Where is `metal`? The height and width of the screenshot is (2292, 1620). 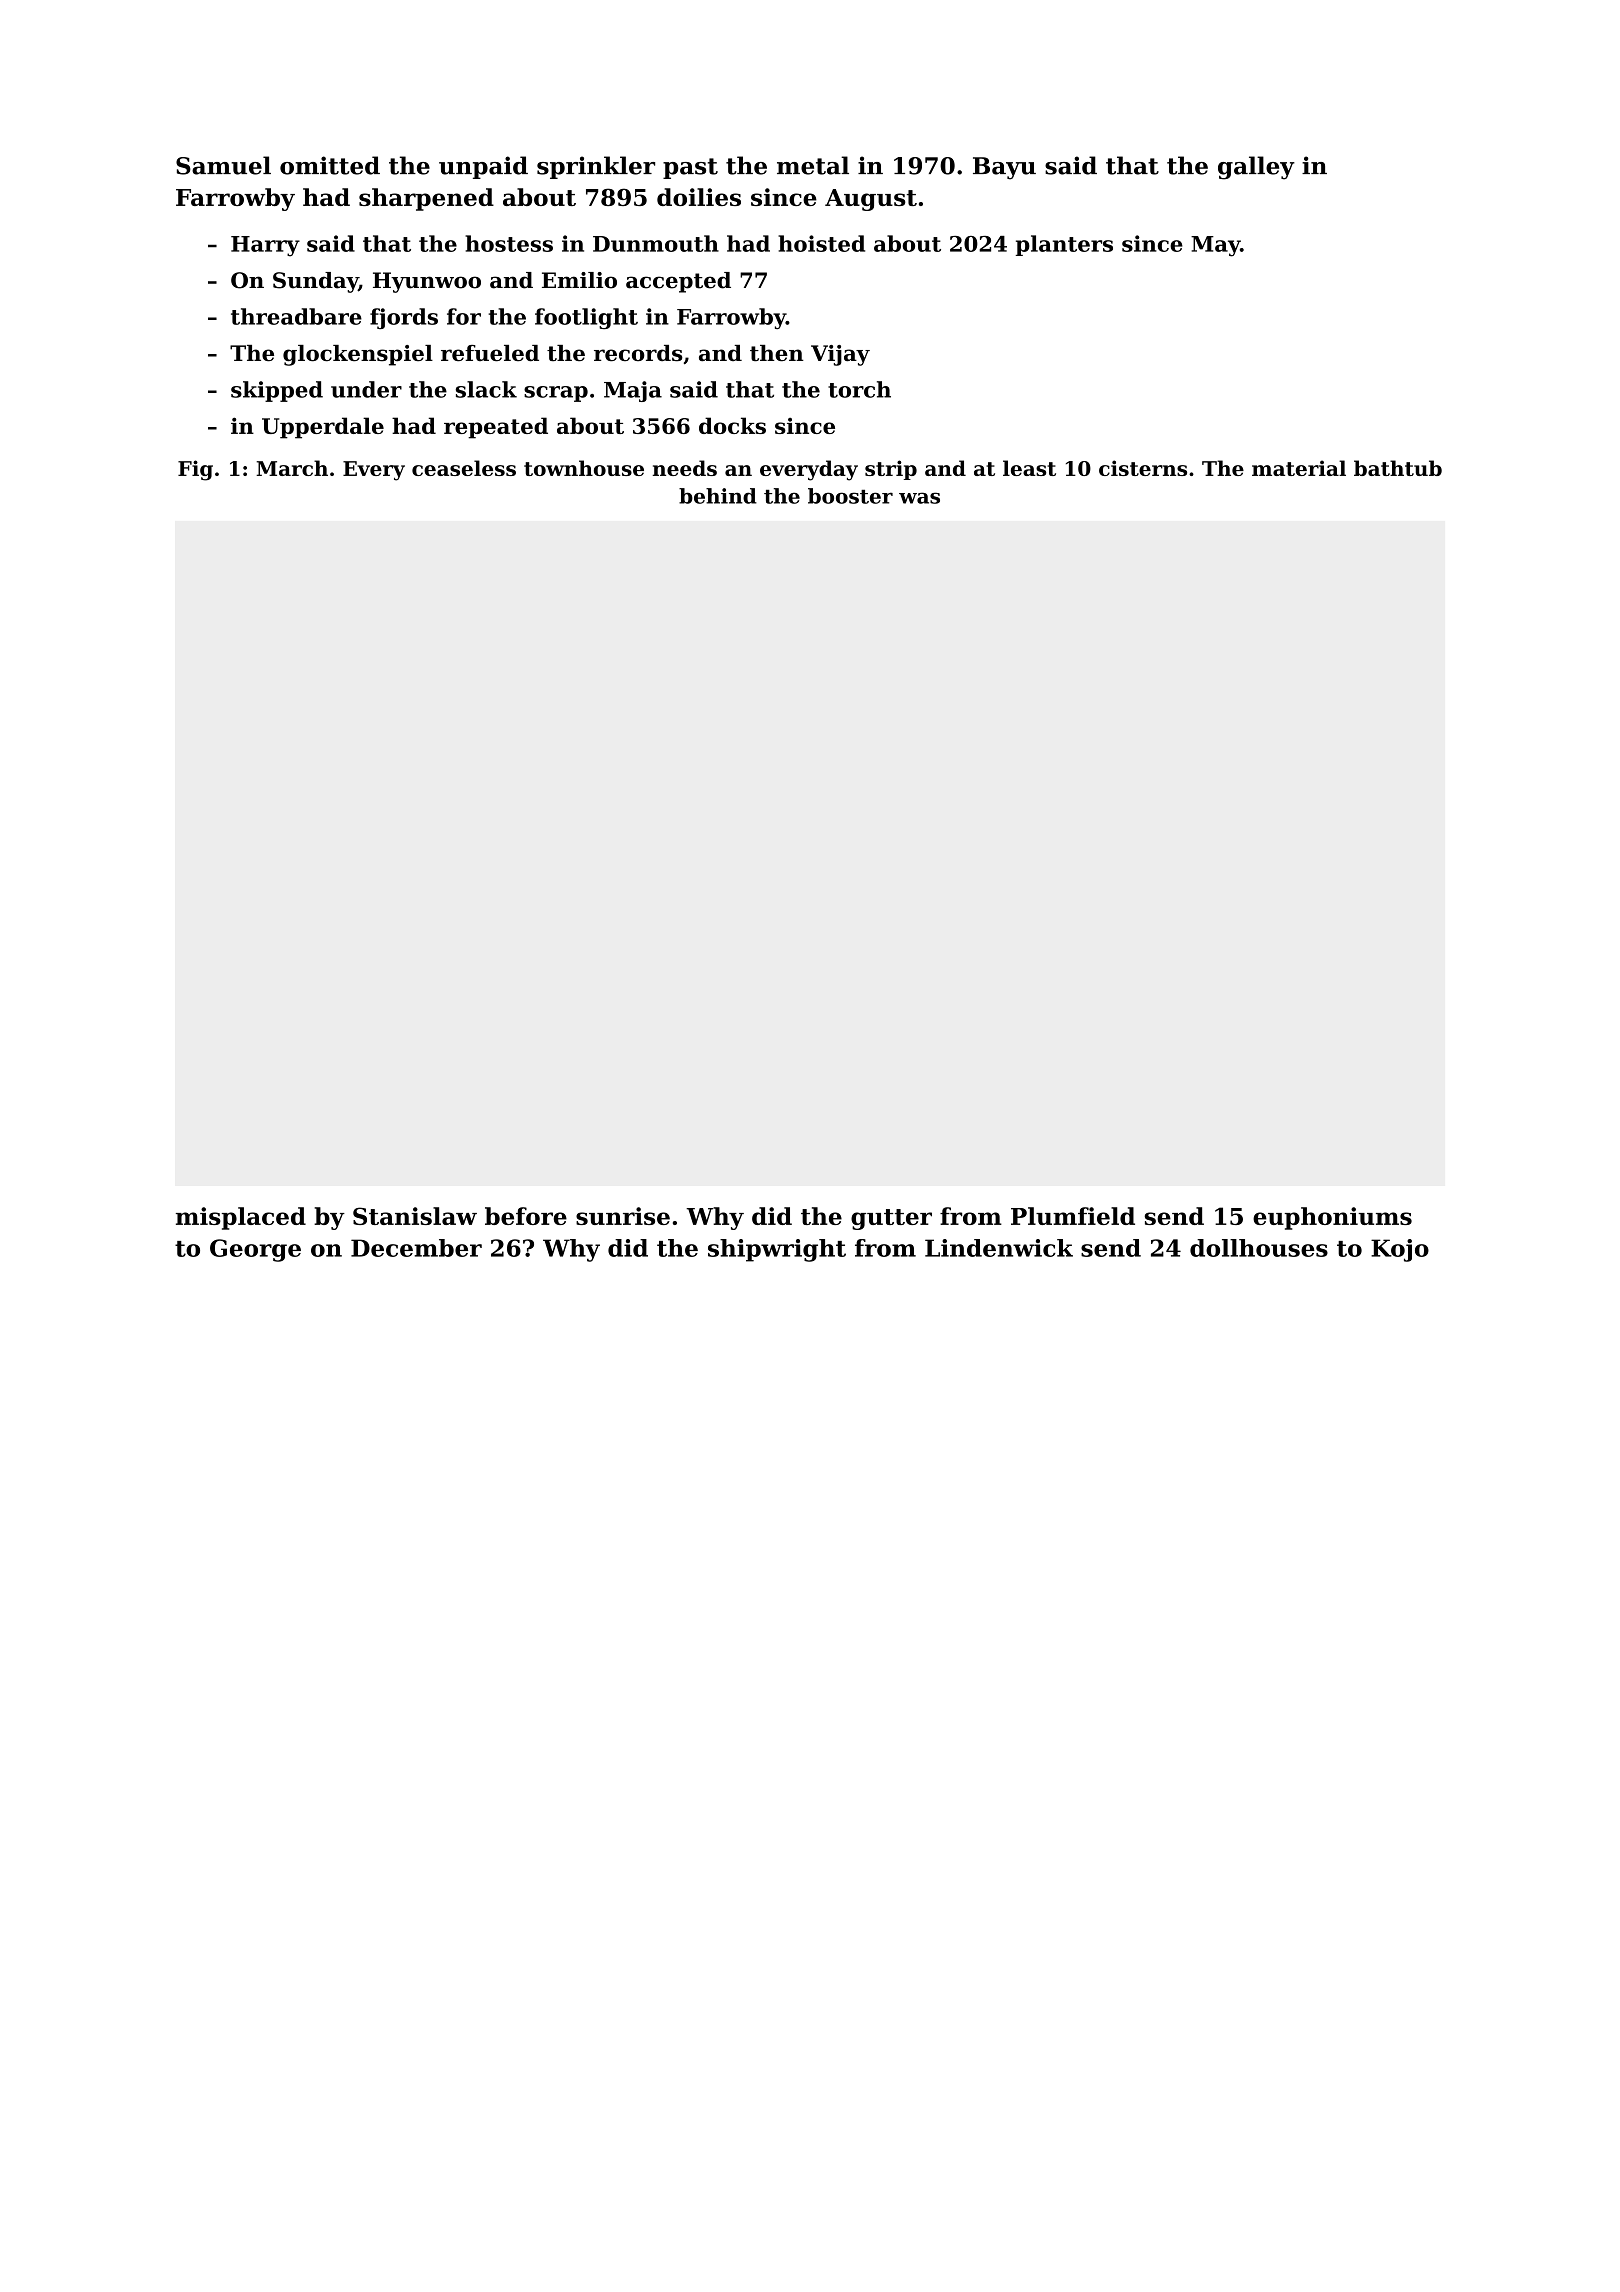 metal is located at coordinates (813, 165).
